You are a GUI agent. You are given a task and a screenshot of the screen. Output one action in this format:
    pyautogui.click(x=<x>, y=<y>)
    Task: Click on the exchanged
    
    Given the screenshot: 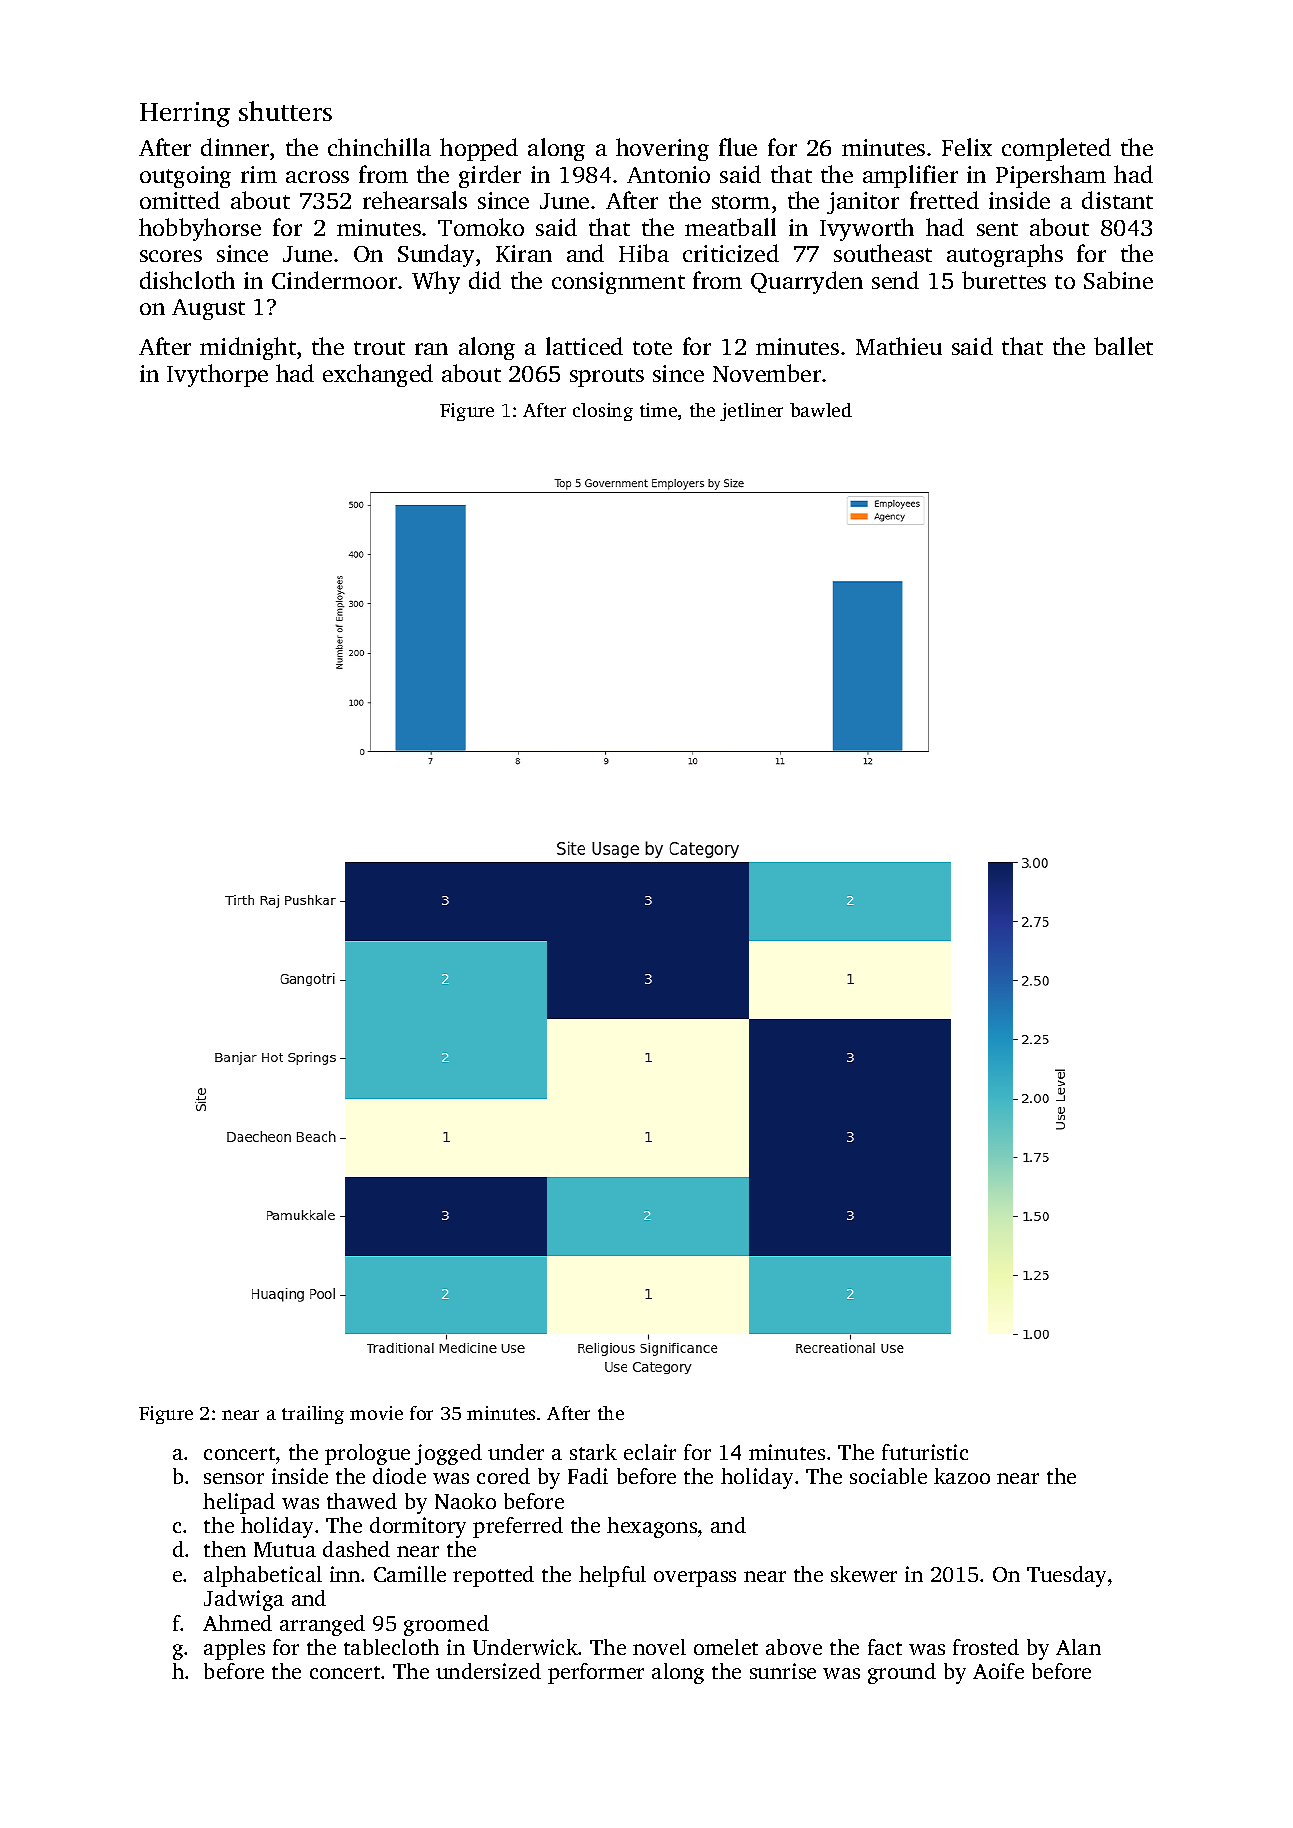 What is the action you would take?
    pyautogui.click(x=378, y=375)
